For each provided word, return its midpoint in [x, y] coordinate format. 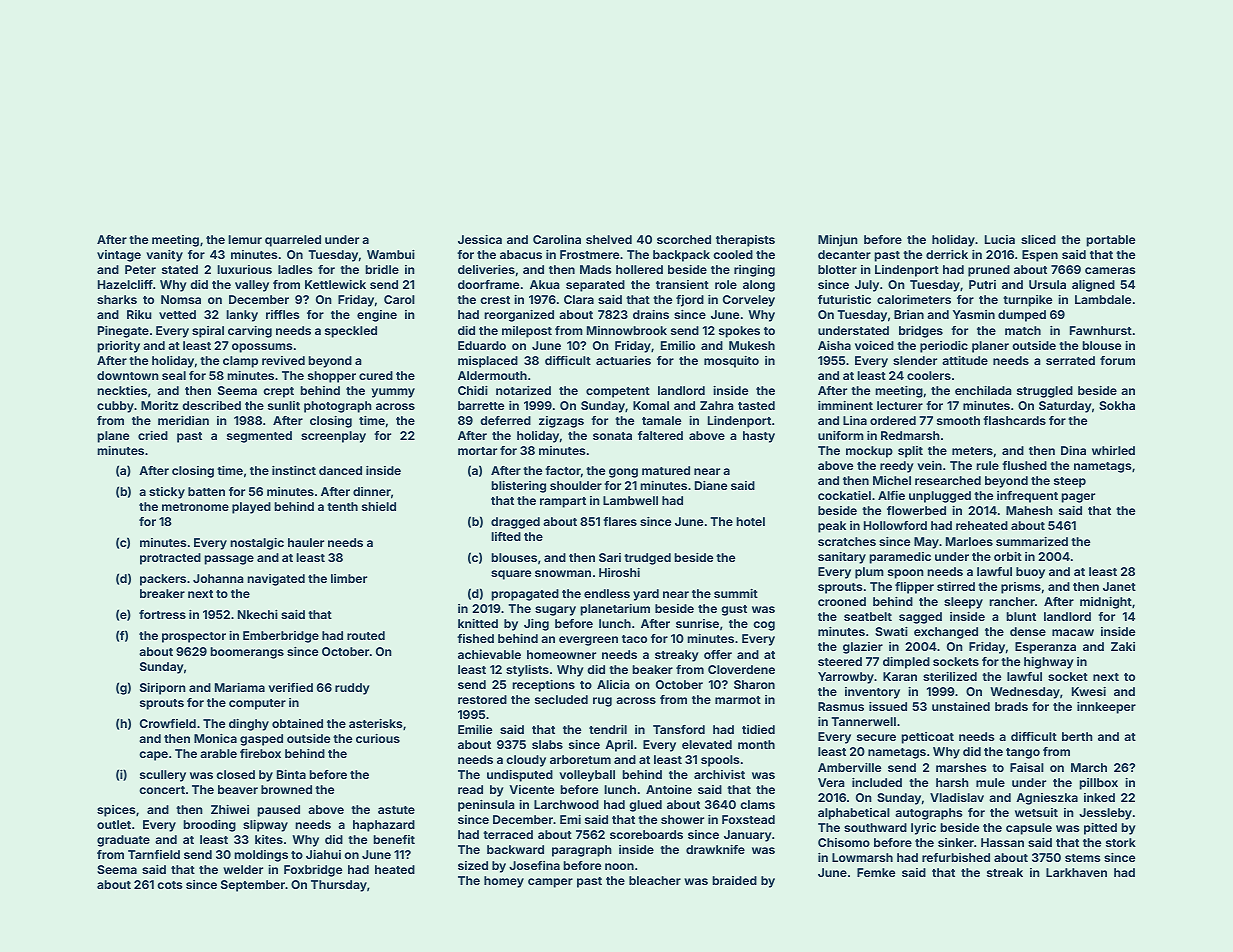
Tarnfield [154, 854]
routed [366, 635]
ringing [754, 271]
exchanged [946, 633]
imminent [845, 405]
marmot [738, 700]
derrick [947, 254]
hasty [759, 437]
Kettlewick [335, 284]
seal [174, 375]
